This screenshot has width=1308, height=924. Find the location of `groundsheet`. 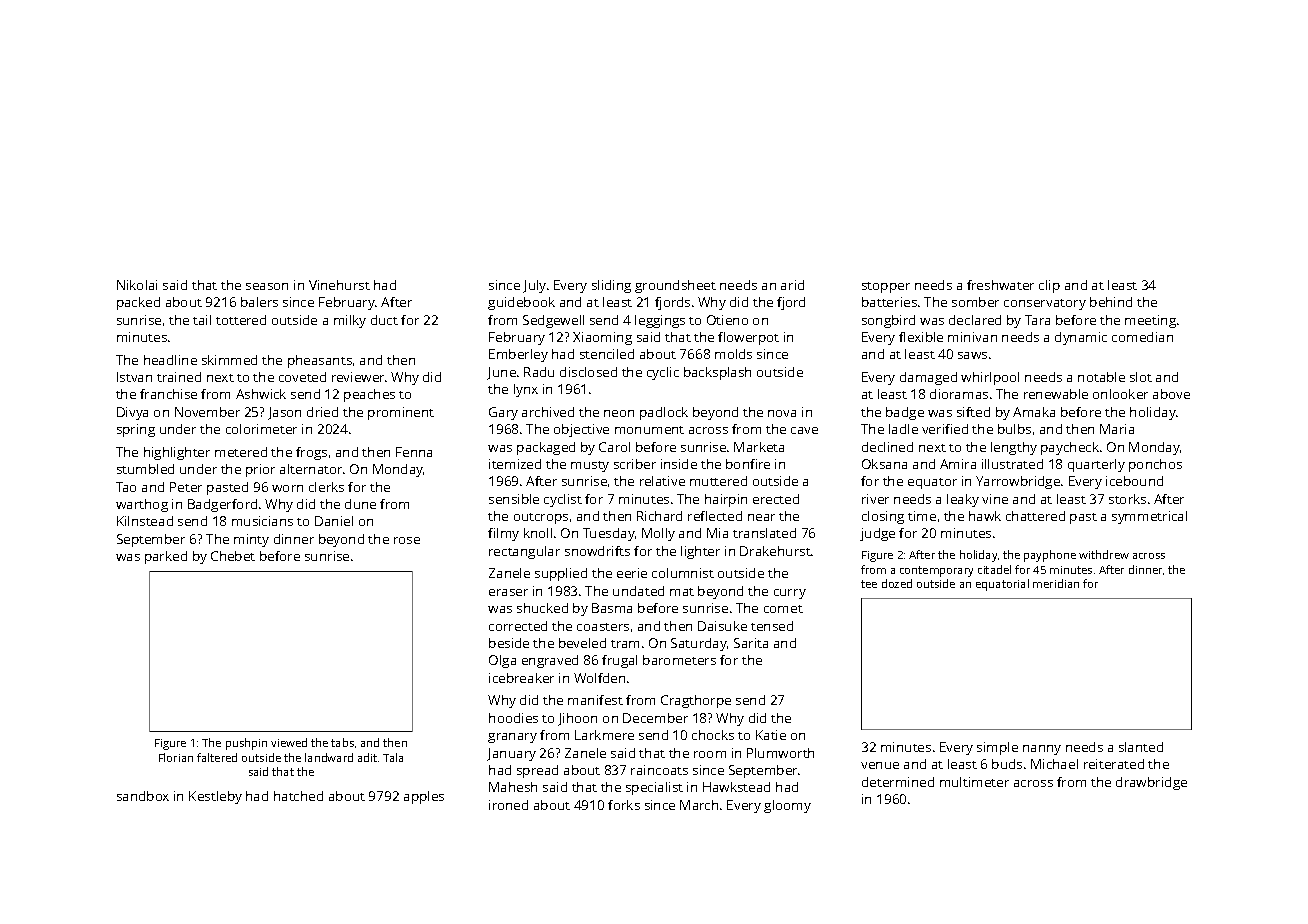

groundsheet is located at coordinates (675, 286).
